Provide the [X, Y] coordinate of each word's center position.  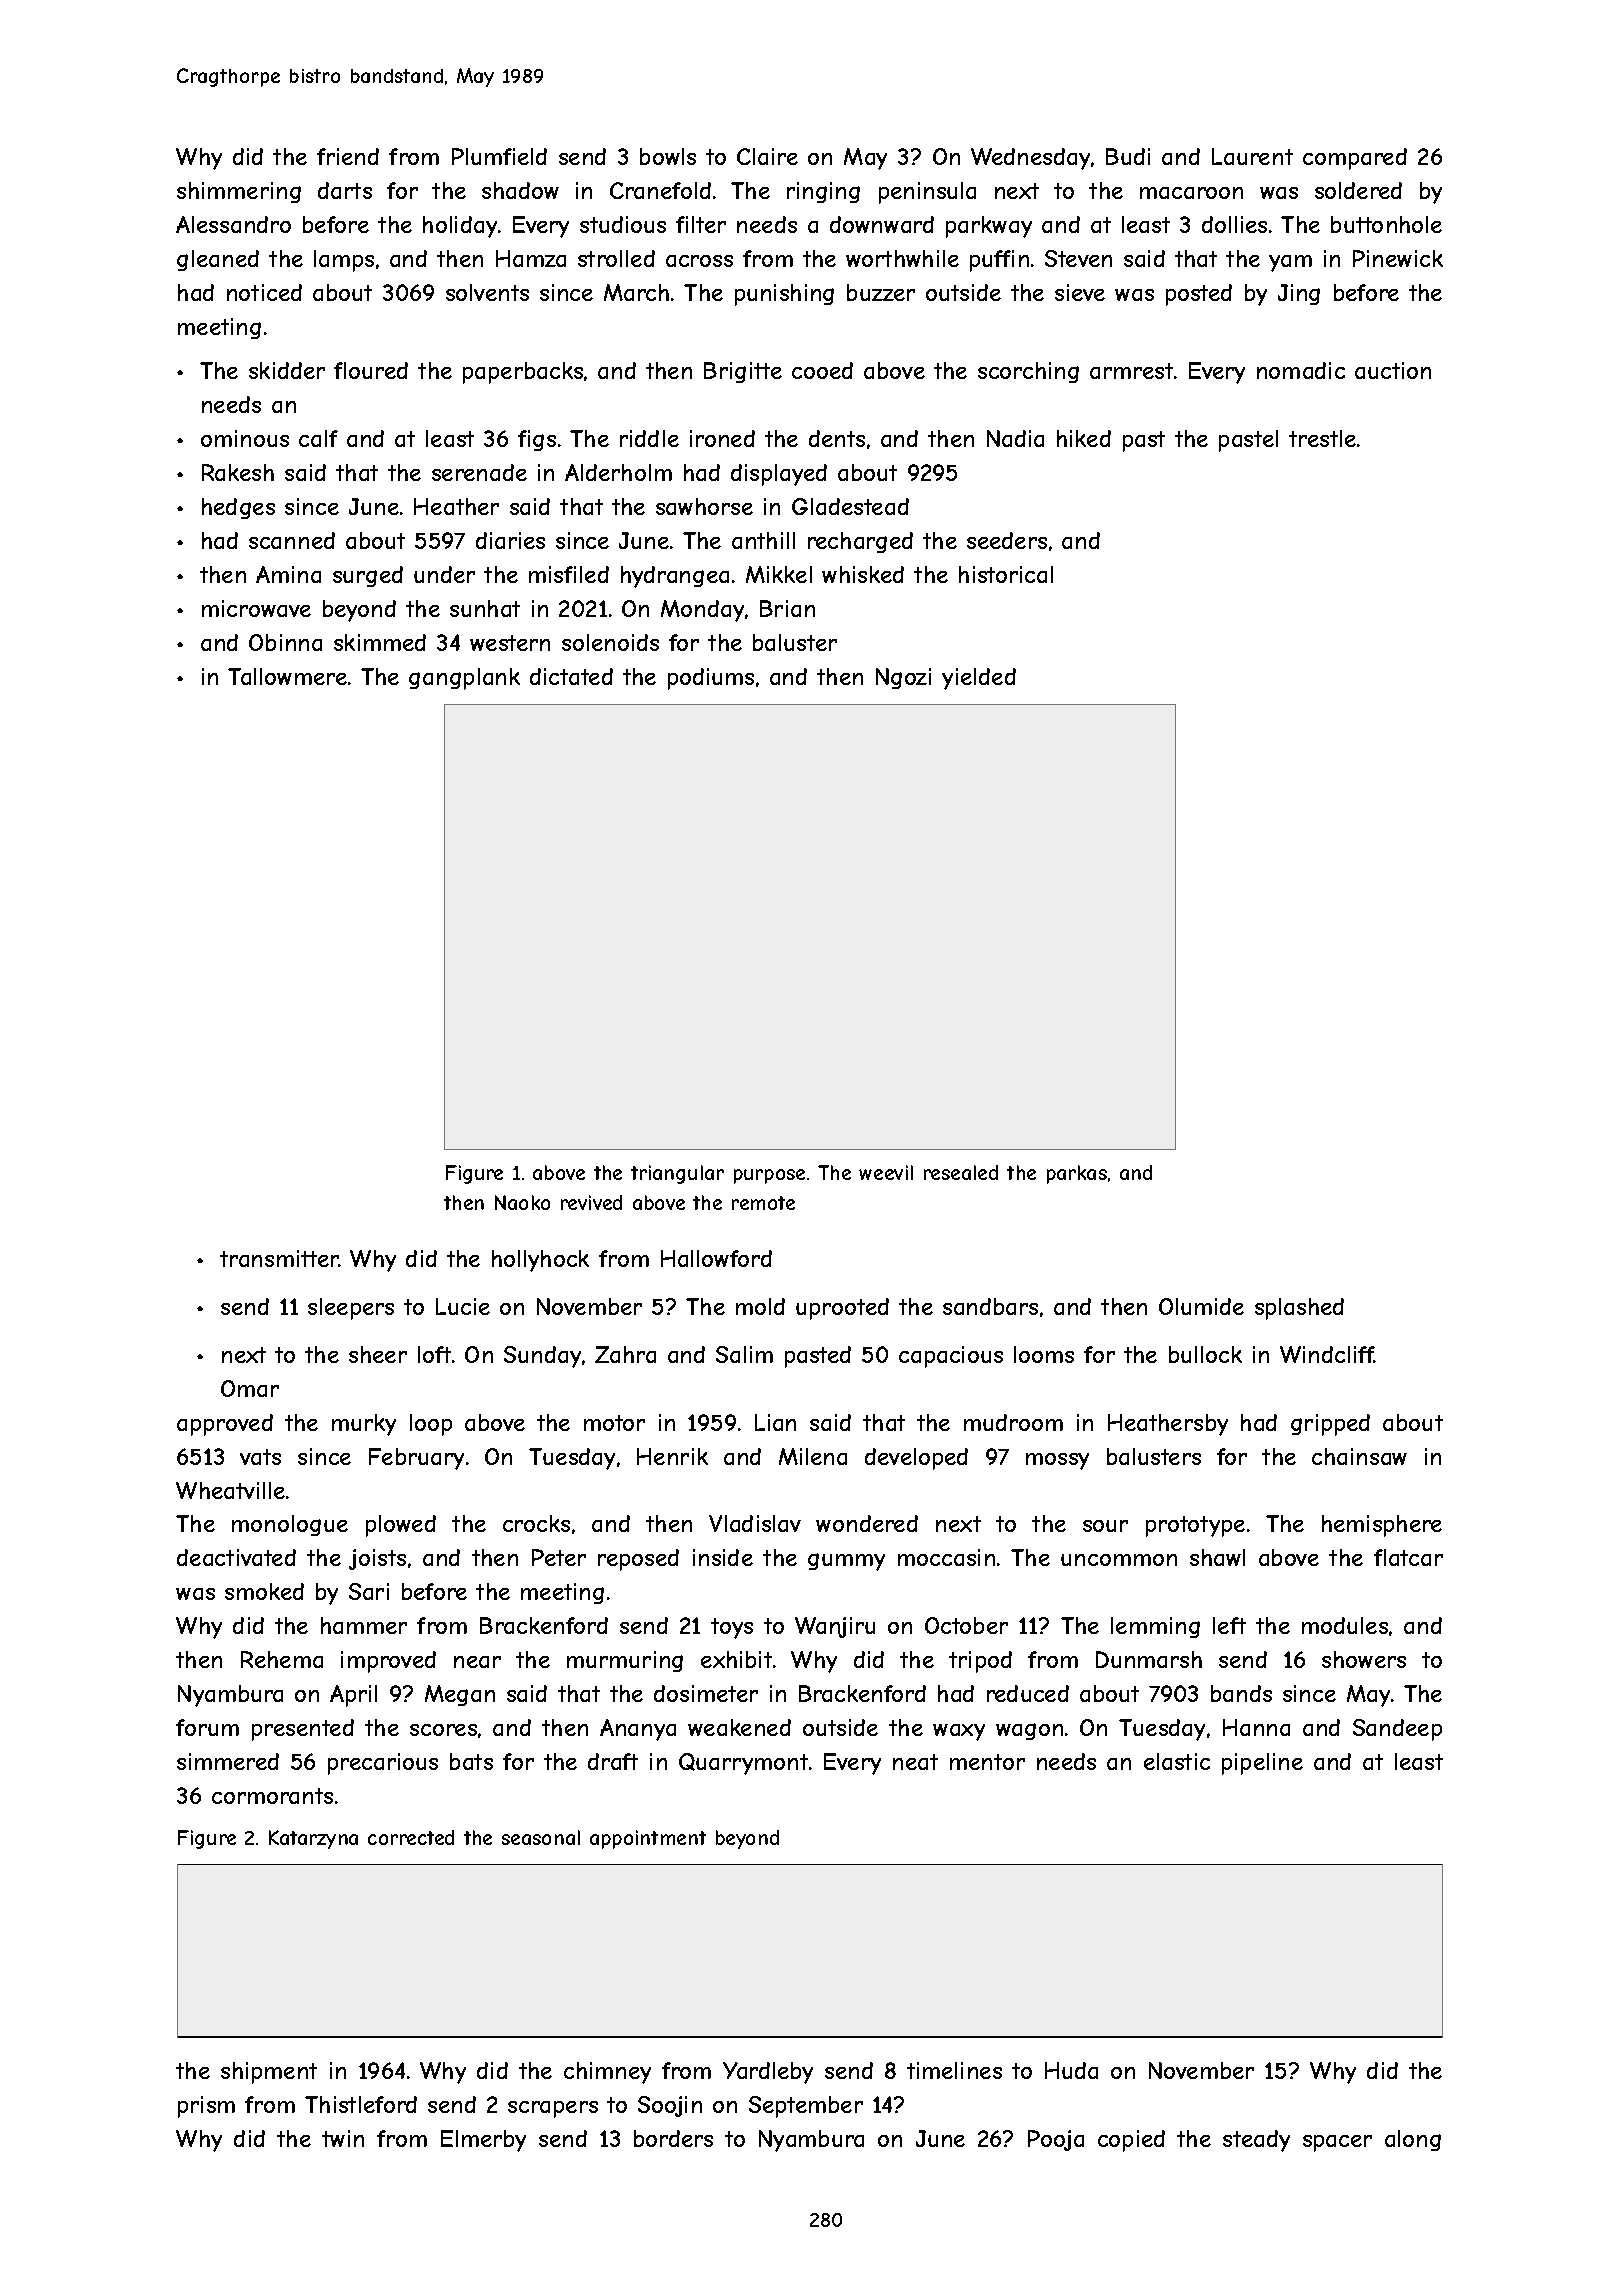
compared [1355, 159]
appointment [648, 1839]
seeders [1007, 540]
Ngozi [903, 678]
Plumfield [499, 156]
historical [1006, 574]
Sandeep [1397, 1730]
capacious [951, 1357]
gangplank [464, 679]
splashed [1299, 1309]
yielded [979, 679]
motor [614, 1423]
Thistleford [361, 2104]
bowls [668, 156]
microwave [256, 608]
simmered [228, 1761]
